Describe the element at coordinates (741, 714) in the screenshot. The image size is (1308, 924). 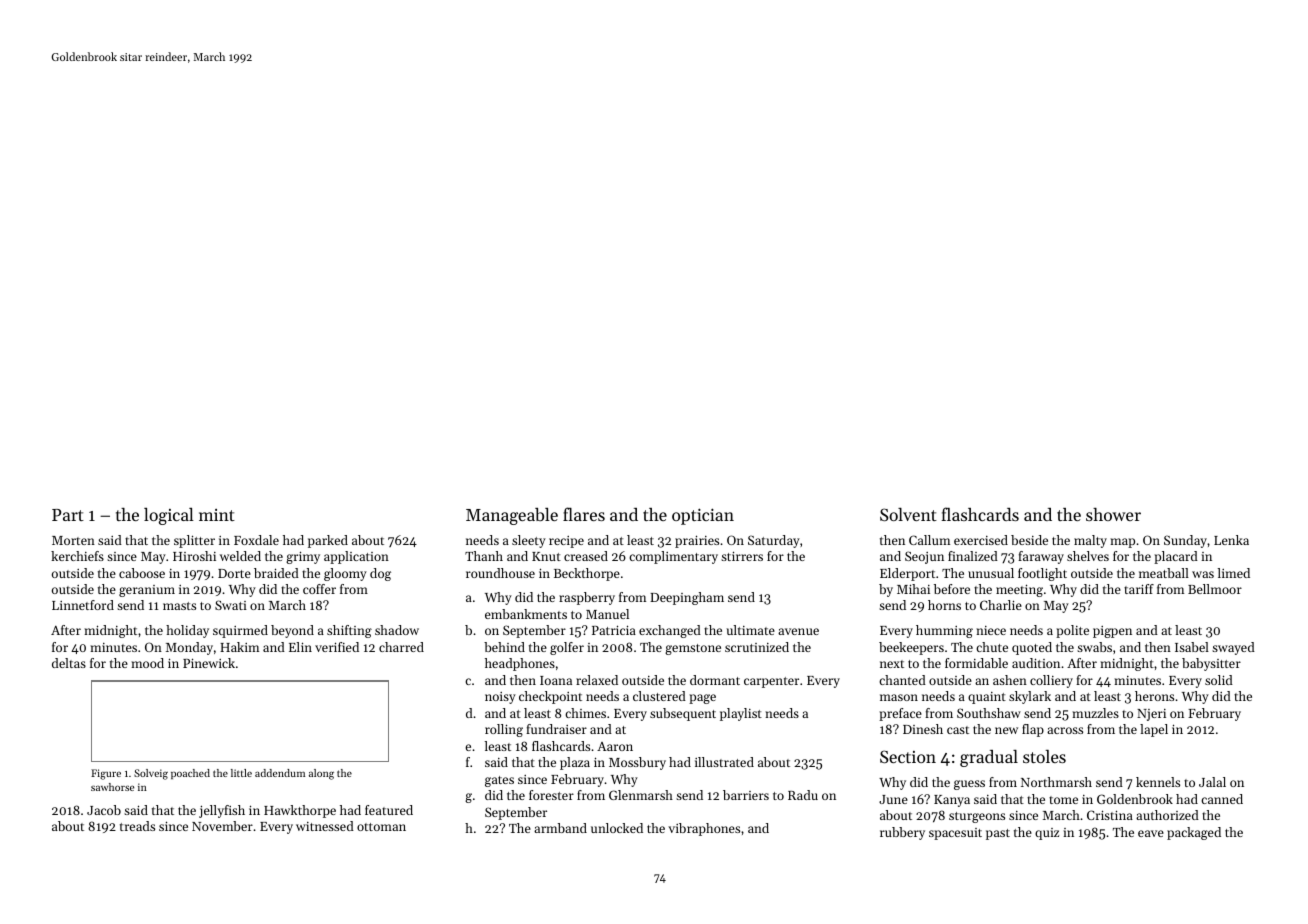
I see `playlist` at that location.
